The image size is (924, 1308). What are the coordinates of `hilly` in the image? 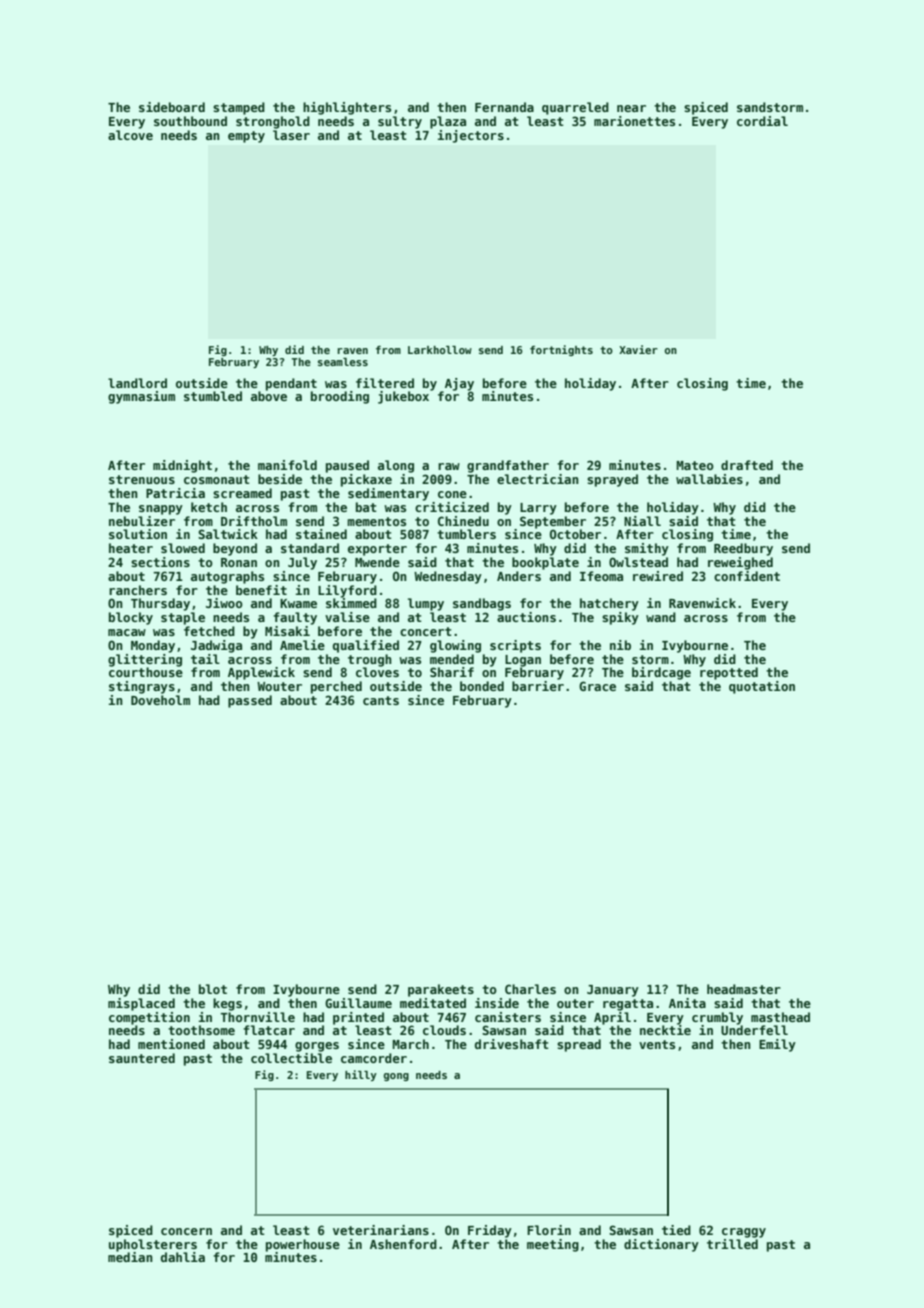 It's located at (361, 1075).
